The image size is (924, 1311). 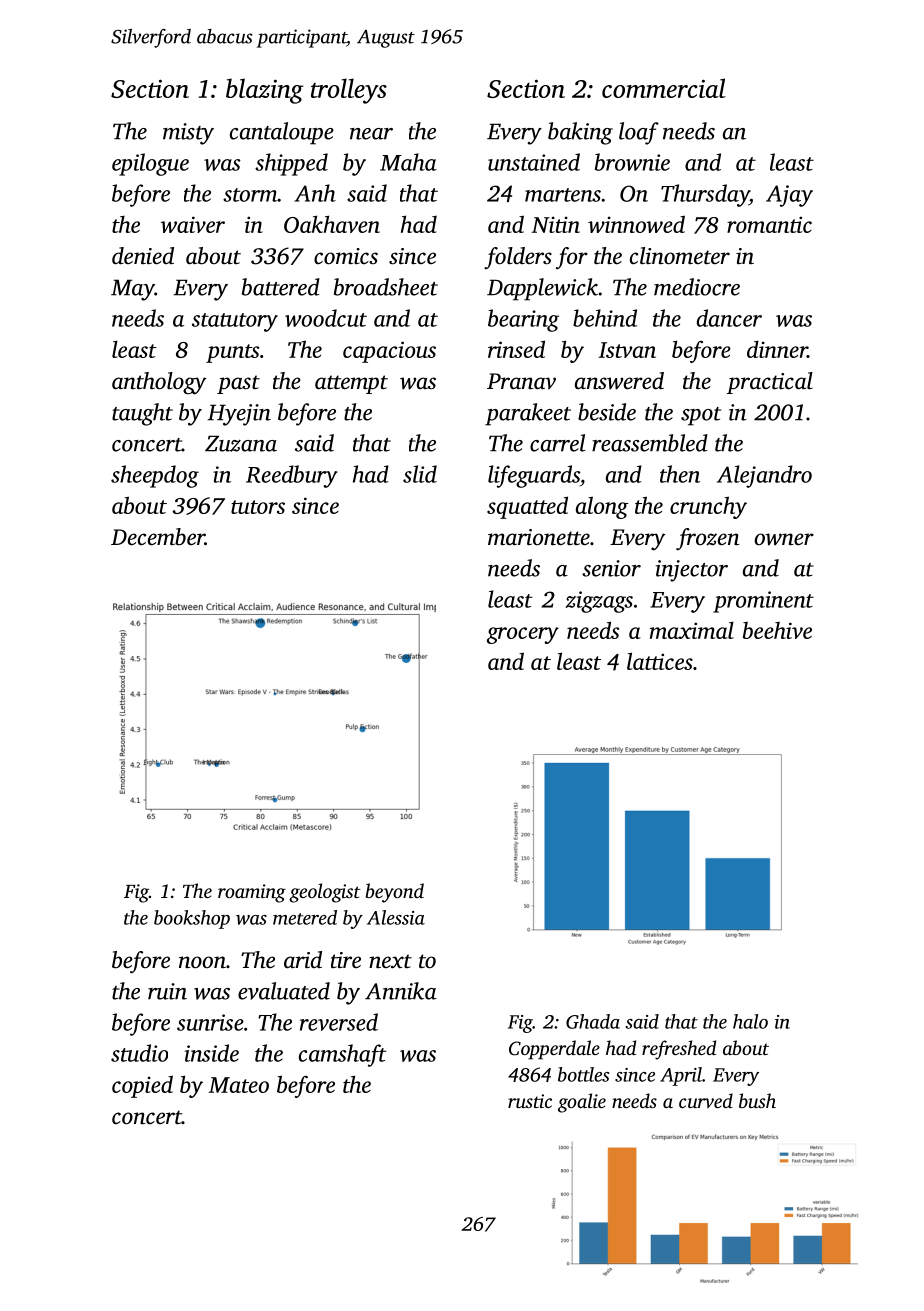 I want to click on Alejandro, so click(x=764, y=476).
